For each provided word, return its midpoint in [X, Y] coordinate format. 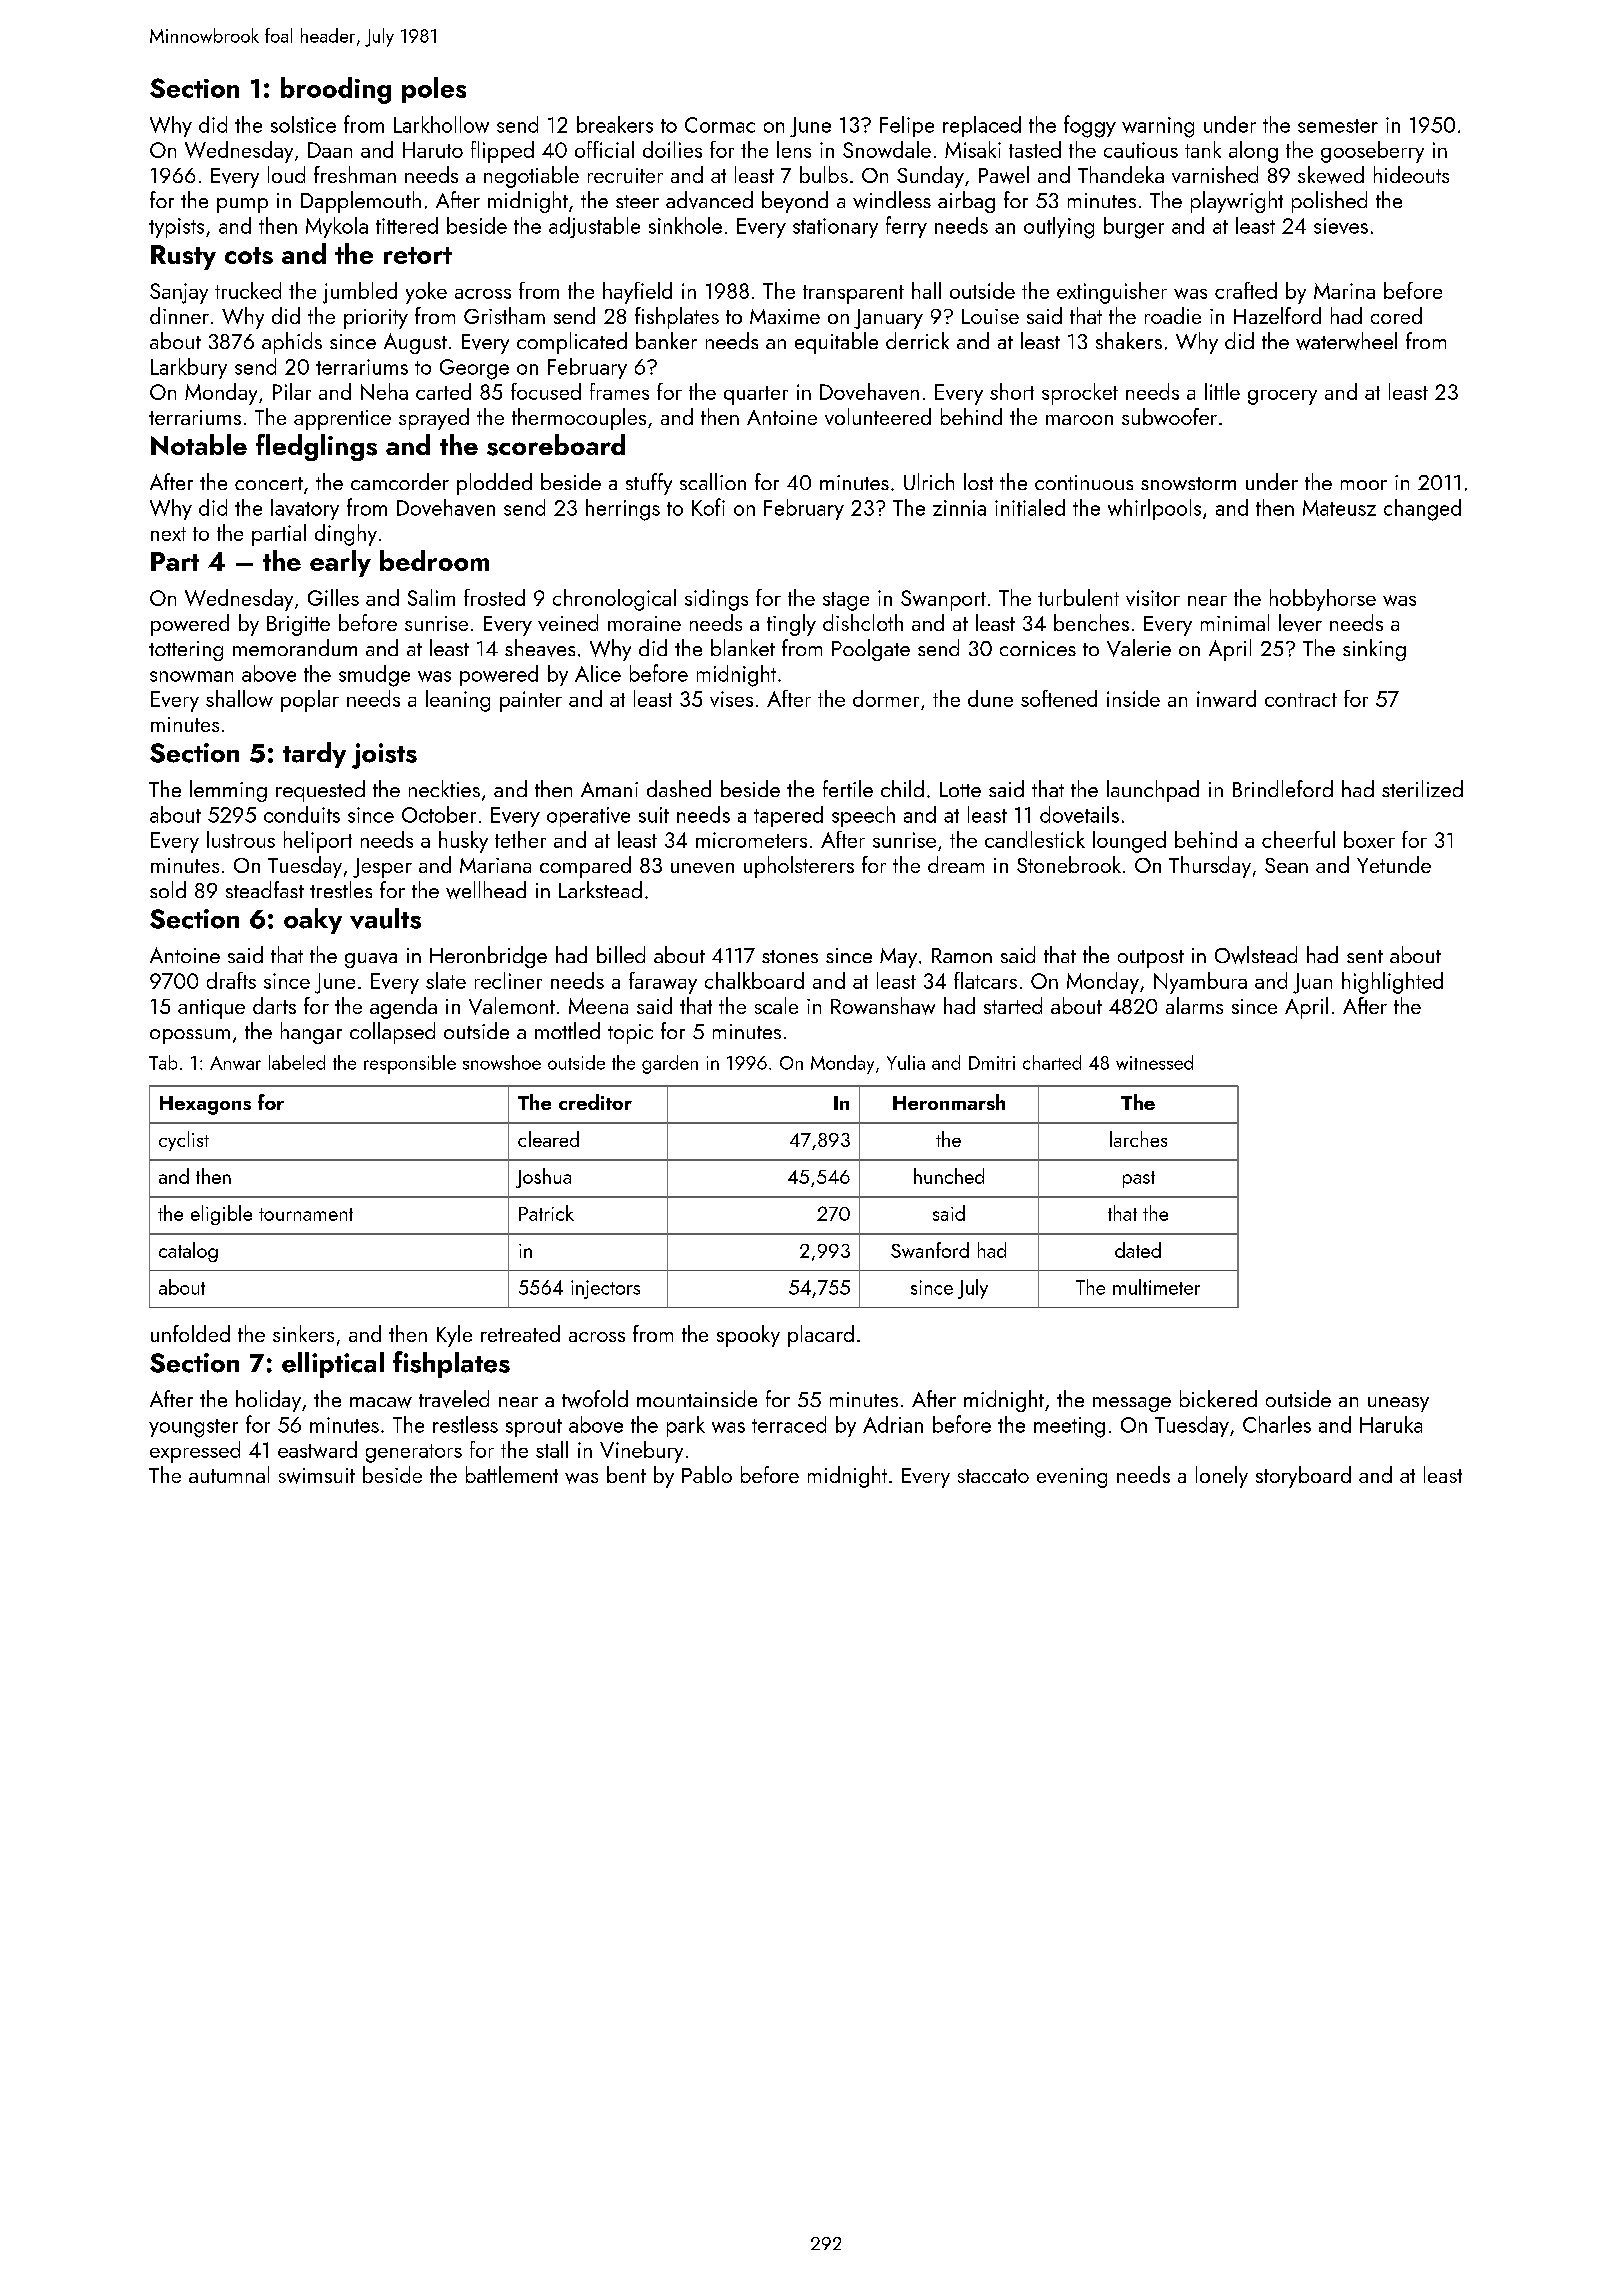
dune [990, 698]
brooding [336, 90]
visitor [1153, 598]
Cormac [720, 125]
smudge [374, 676]
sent [1365, 956]
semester [1338, 126]
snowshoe [502, 1062]
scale [776, 1005]
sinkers [303, 1333]
